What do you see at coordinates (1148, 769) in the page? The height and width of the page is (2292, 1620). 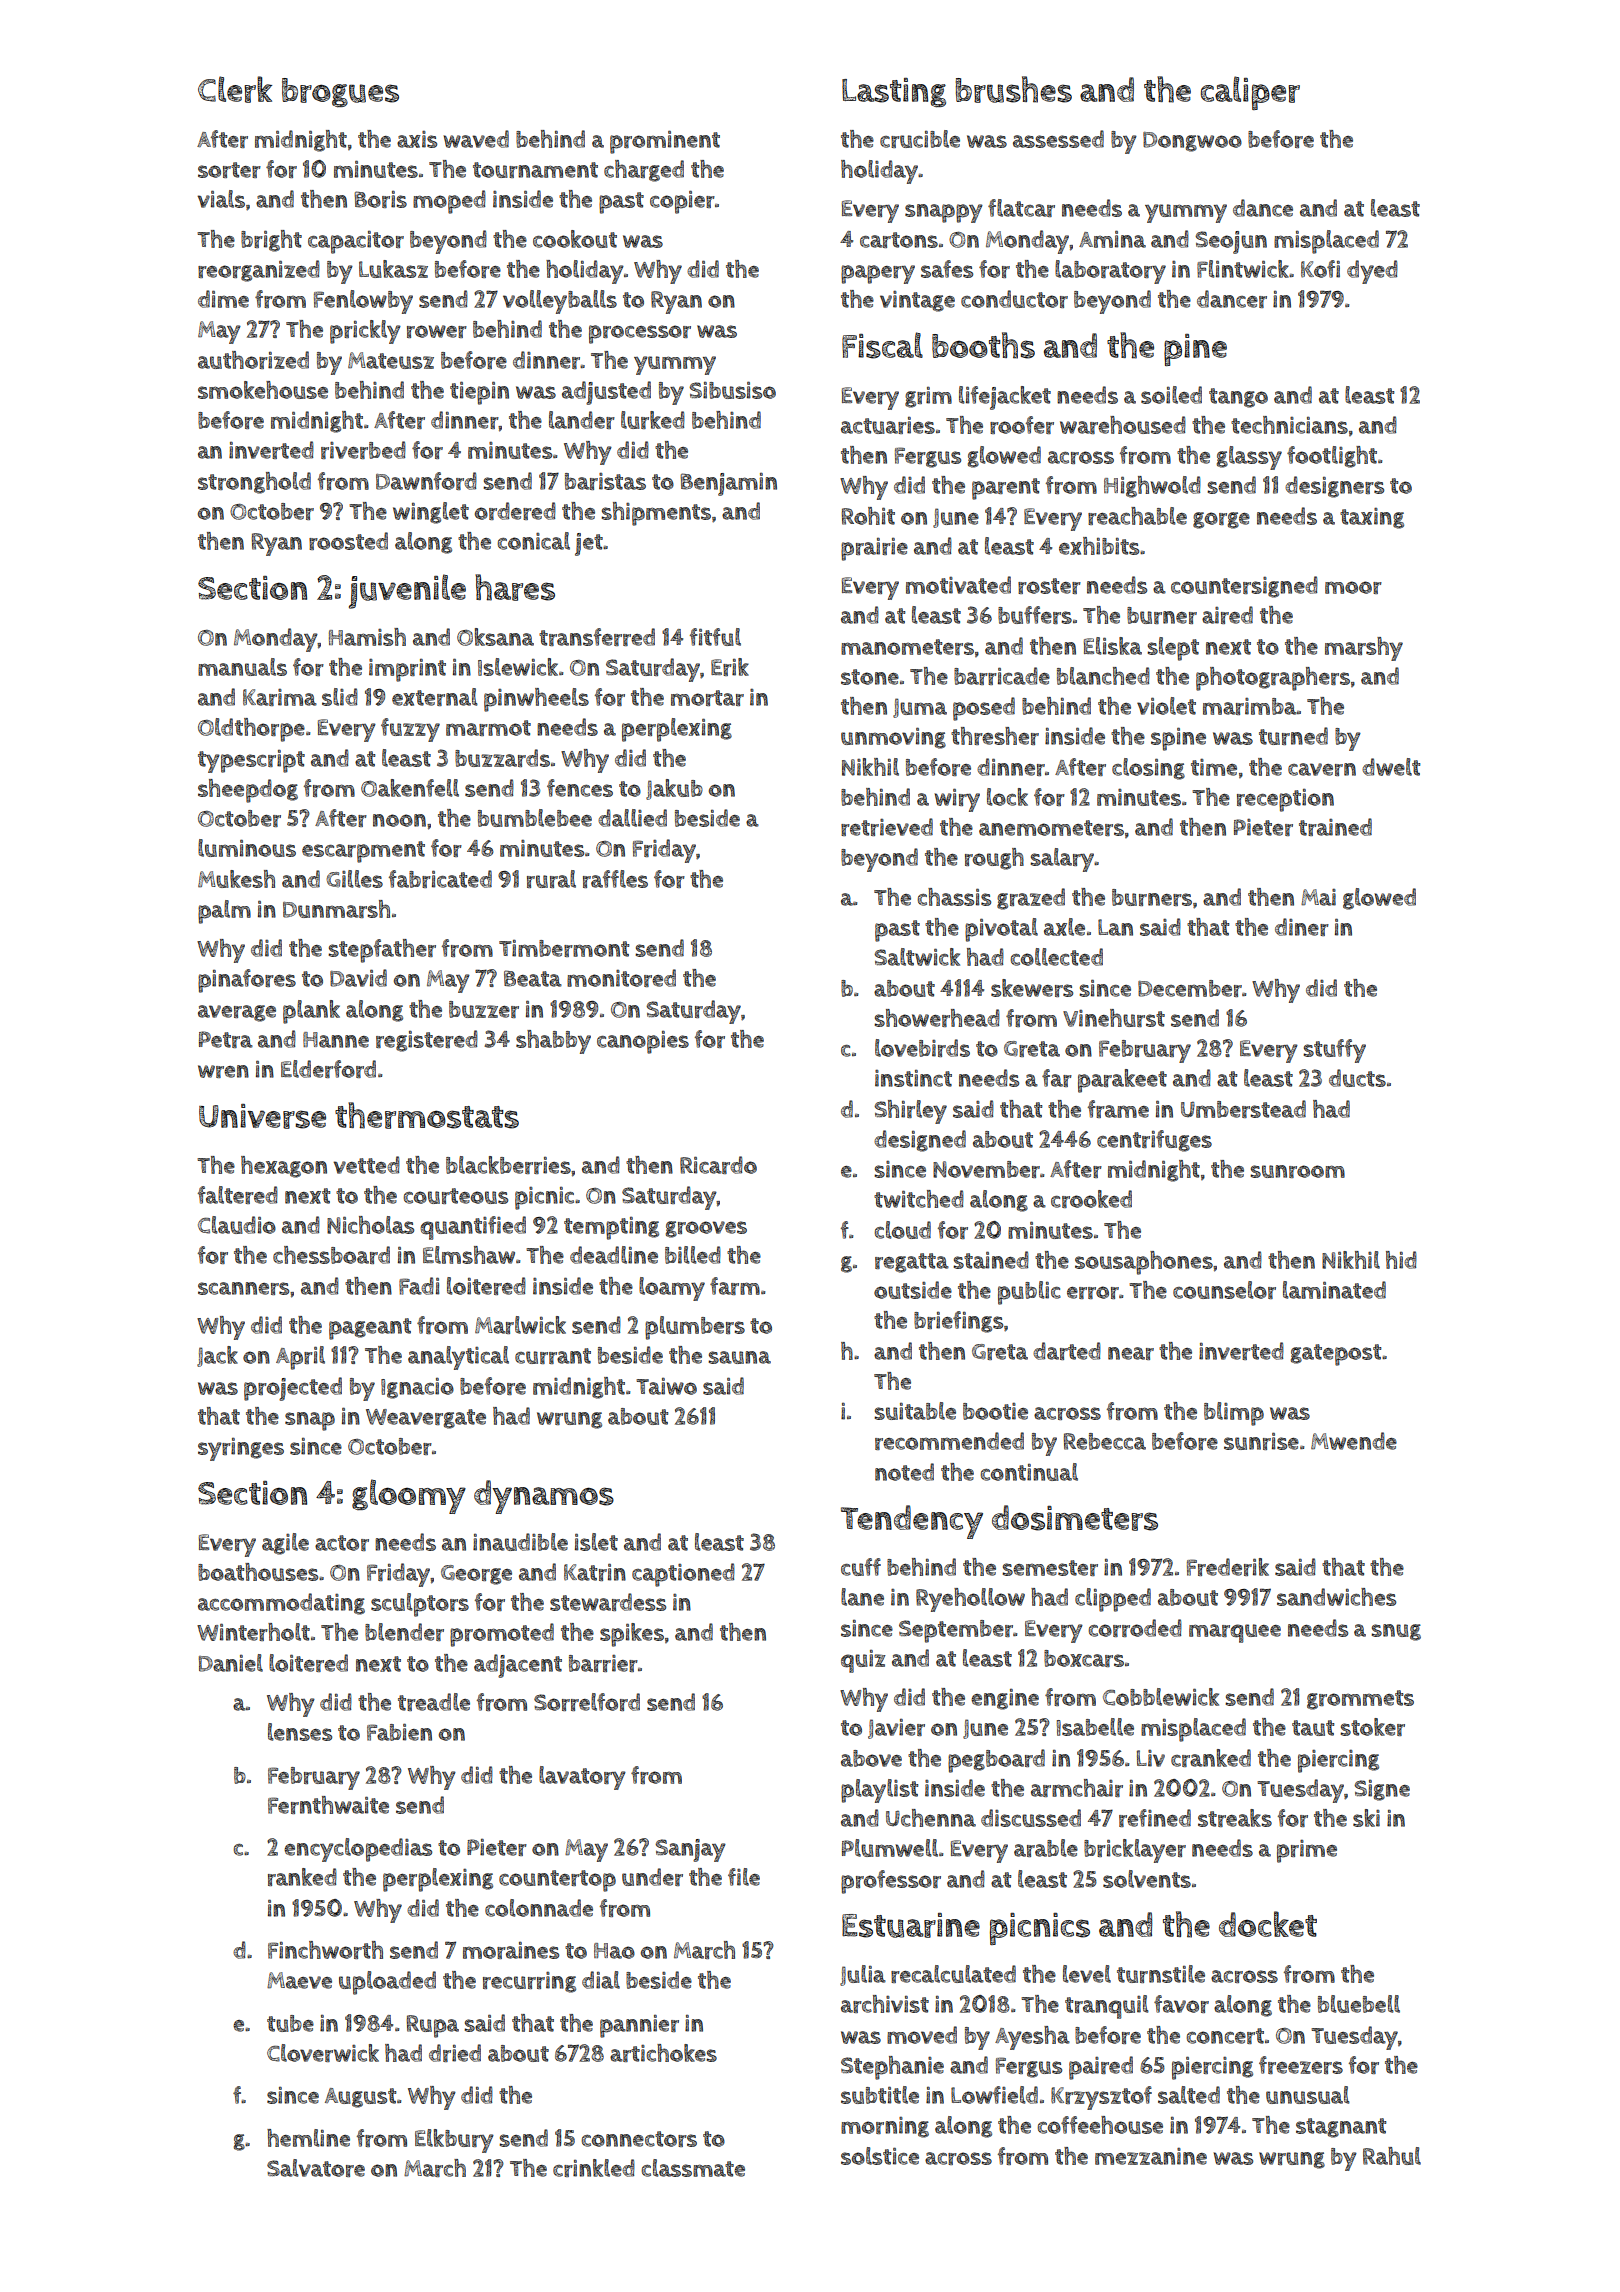 I see `closing` at bounding box center [1148, 769].
